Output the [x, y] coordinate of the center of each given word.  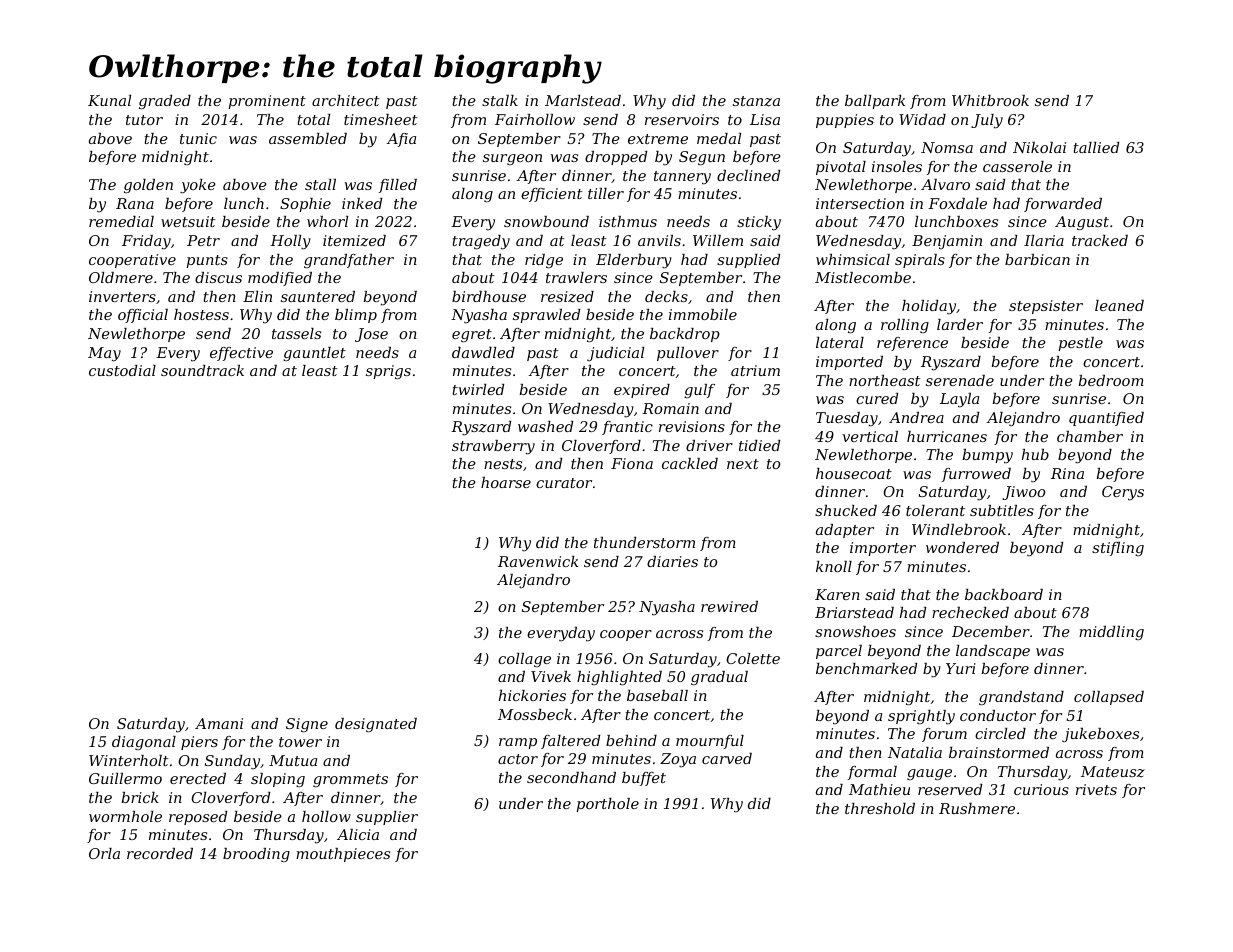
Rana [135, 203]
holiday [929, 307]
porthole [607, 805]
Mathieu [879, 789]
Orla [104, 853]
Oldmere [121, 277]
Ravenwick [538, 561]
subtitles [1002, 510]
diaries [672, 561]
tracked [1100, 240]
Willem [718, 240]
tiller [606, 193]
